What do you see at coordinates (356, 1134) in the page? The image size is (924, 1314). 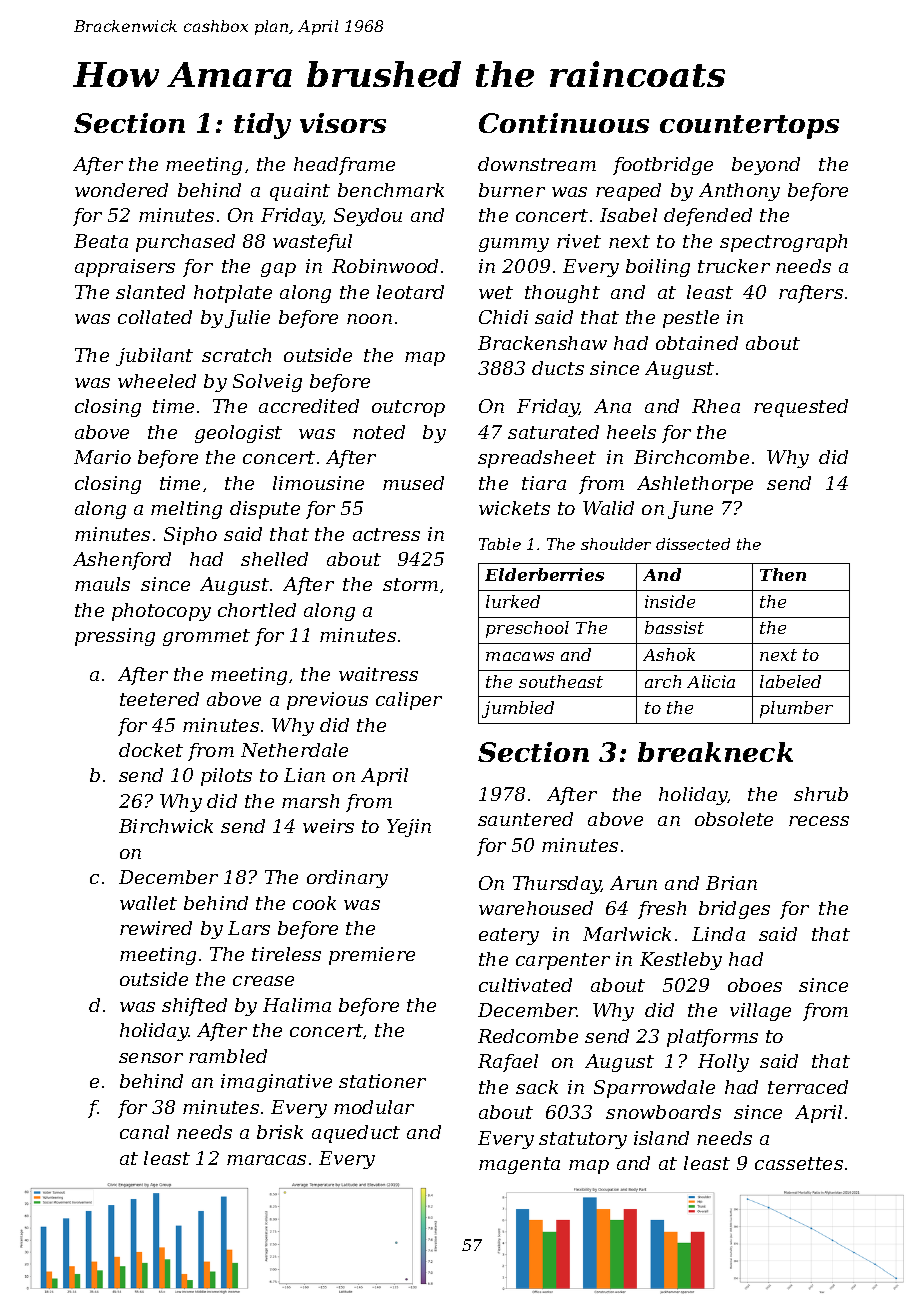 I see `aqueduct` at bounding box center [356, 1134].
